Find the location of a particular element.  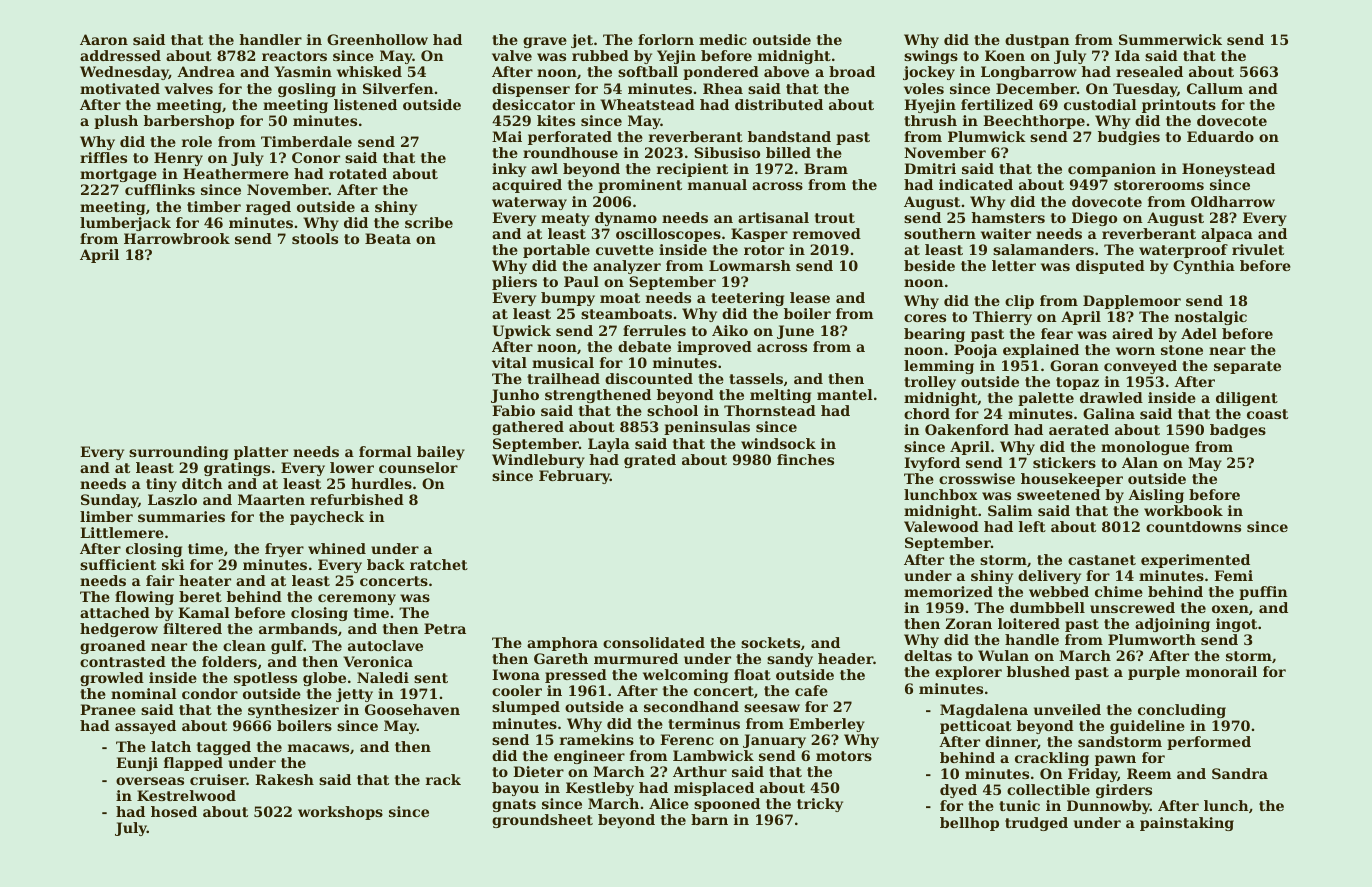

tricky is located at coordinates (820, 805).
